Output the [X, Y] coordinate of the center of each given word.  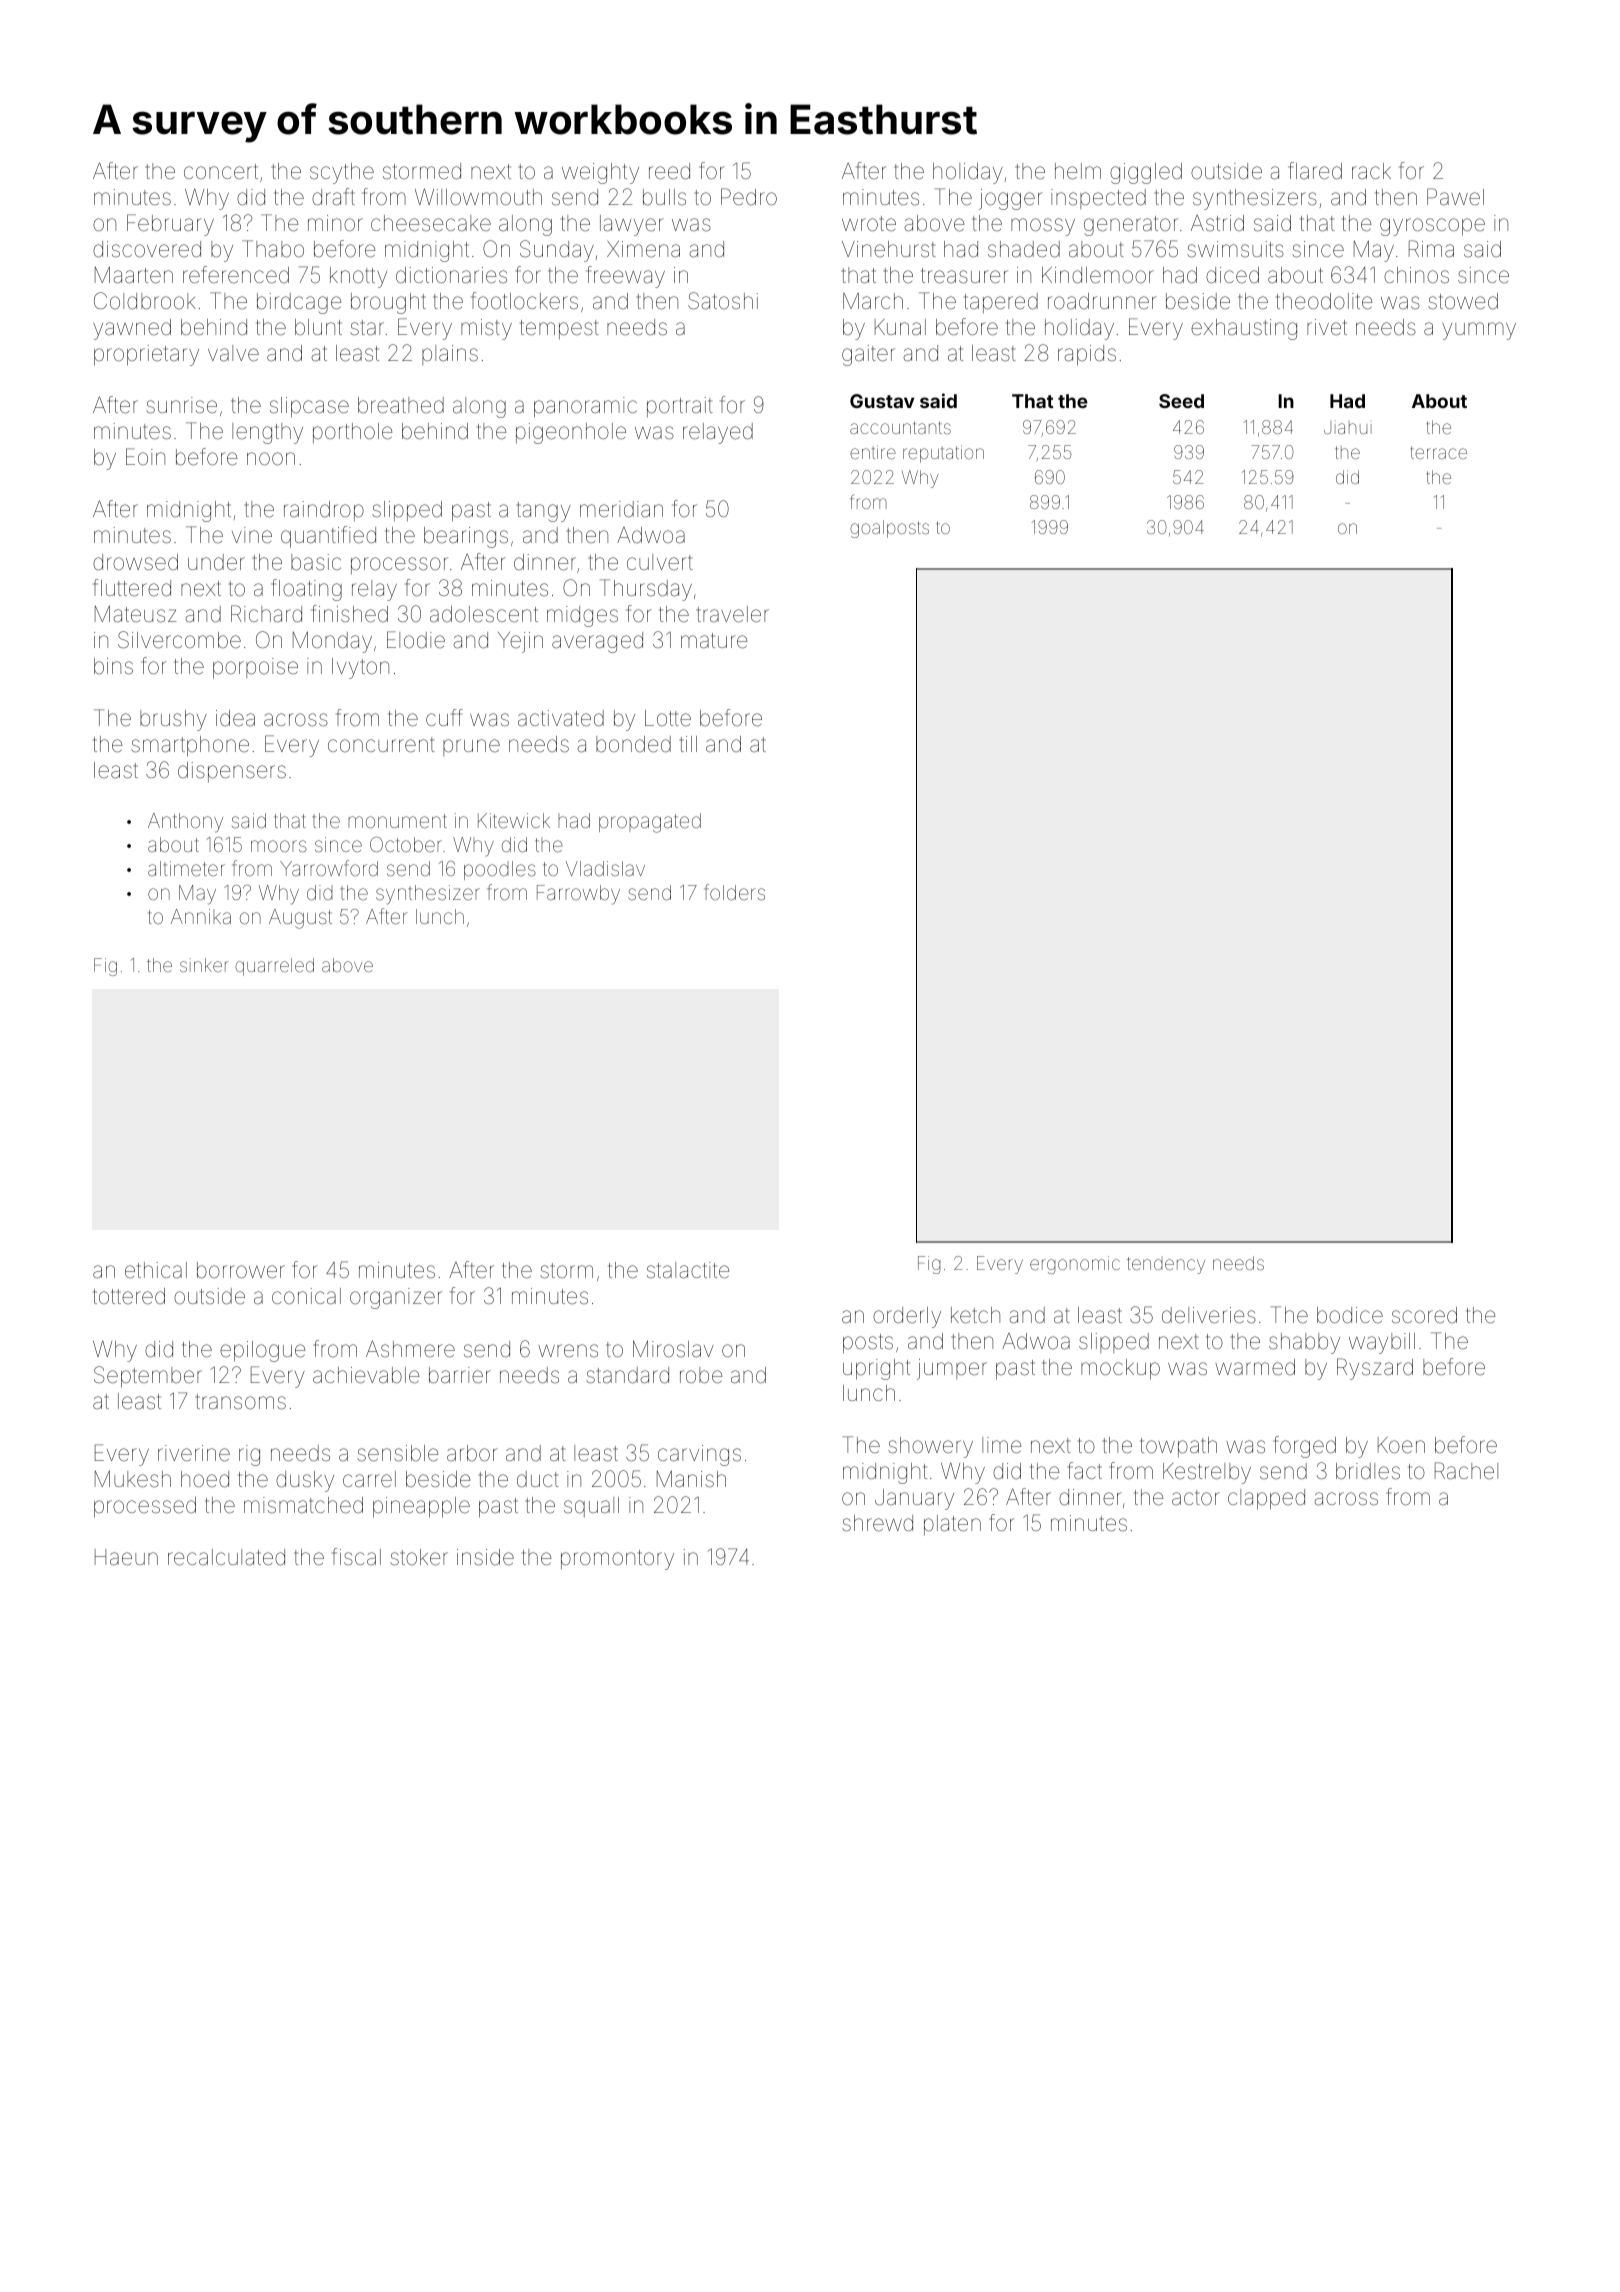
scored [1424, 1315]
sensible [397, 1453]
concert [221, 172]
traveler [733, 614]
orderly [907, 1317]
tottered [129, 1296]
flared [1315, 171]
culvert [660, 562]
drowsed [135, 562]
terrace [1438, 452]
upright [876, 1369]
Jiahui [1348, 427]
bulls [664, 197]
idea [235, 718]
